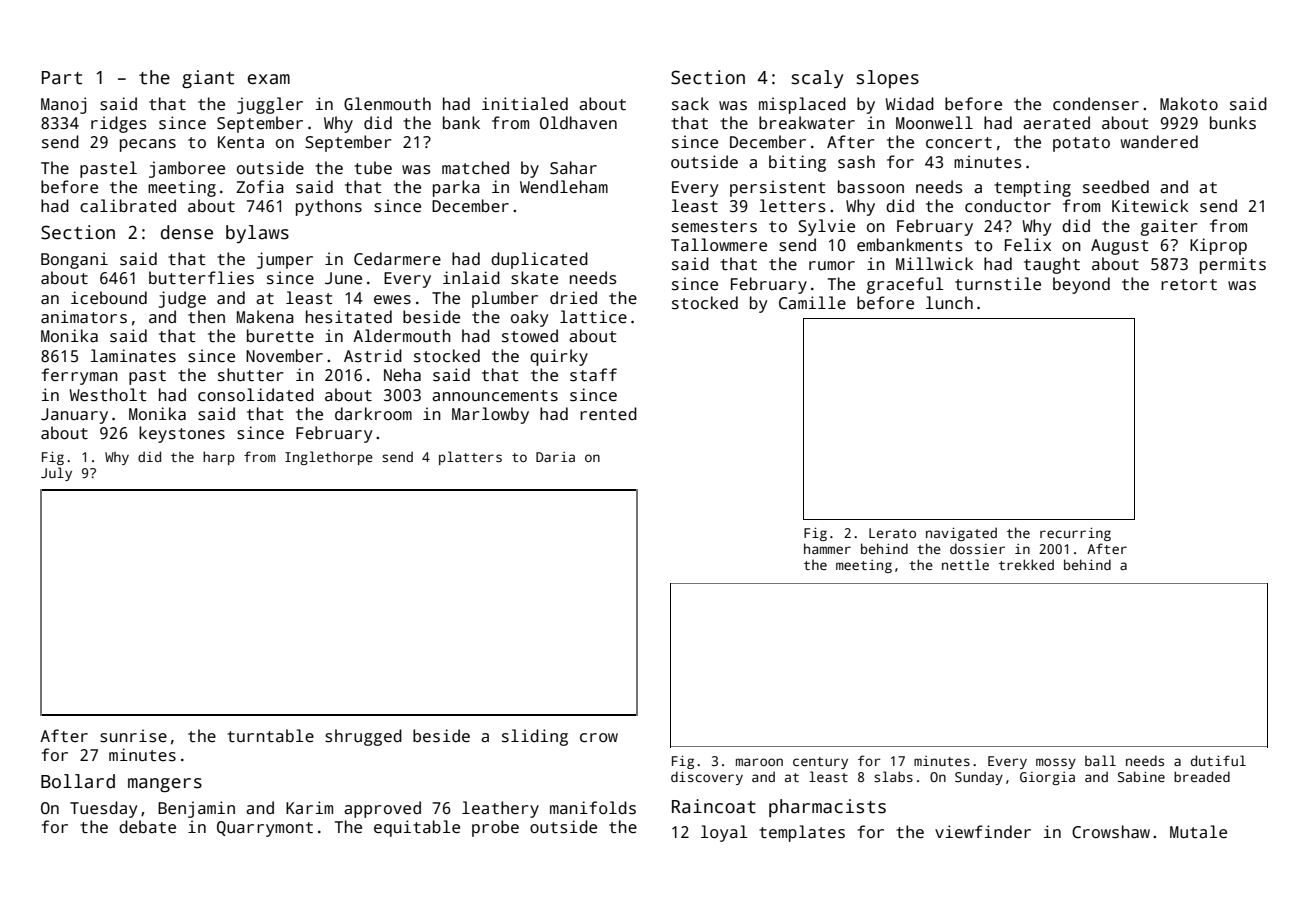  I want to click on Tuesday, so click(104, 809).
